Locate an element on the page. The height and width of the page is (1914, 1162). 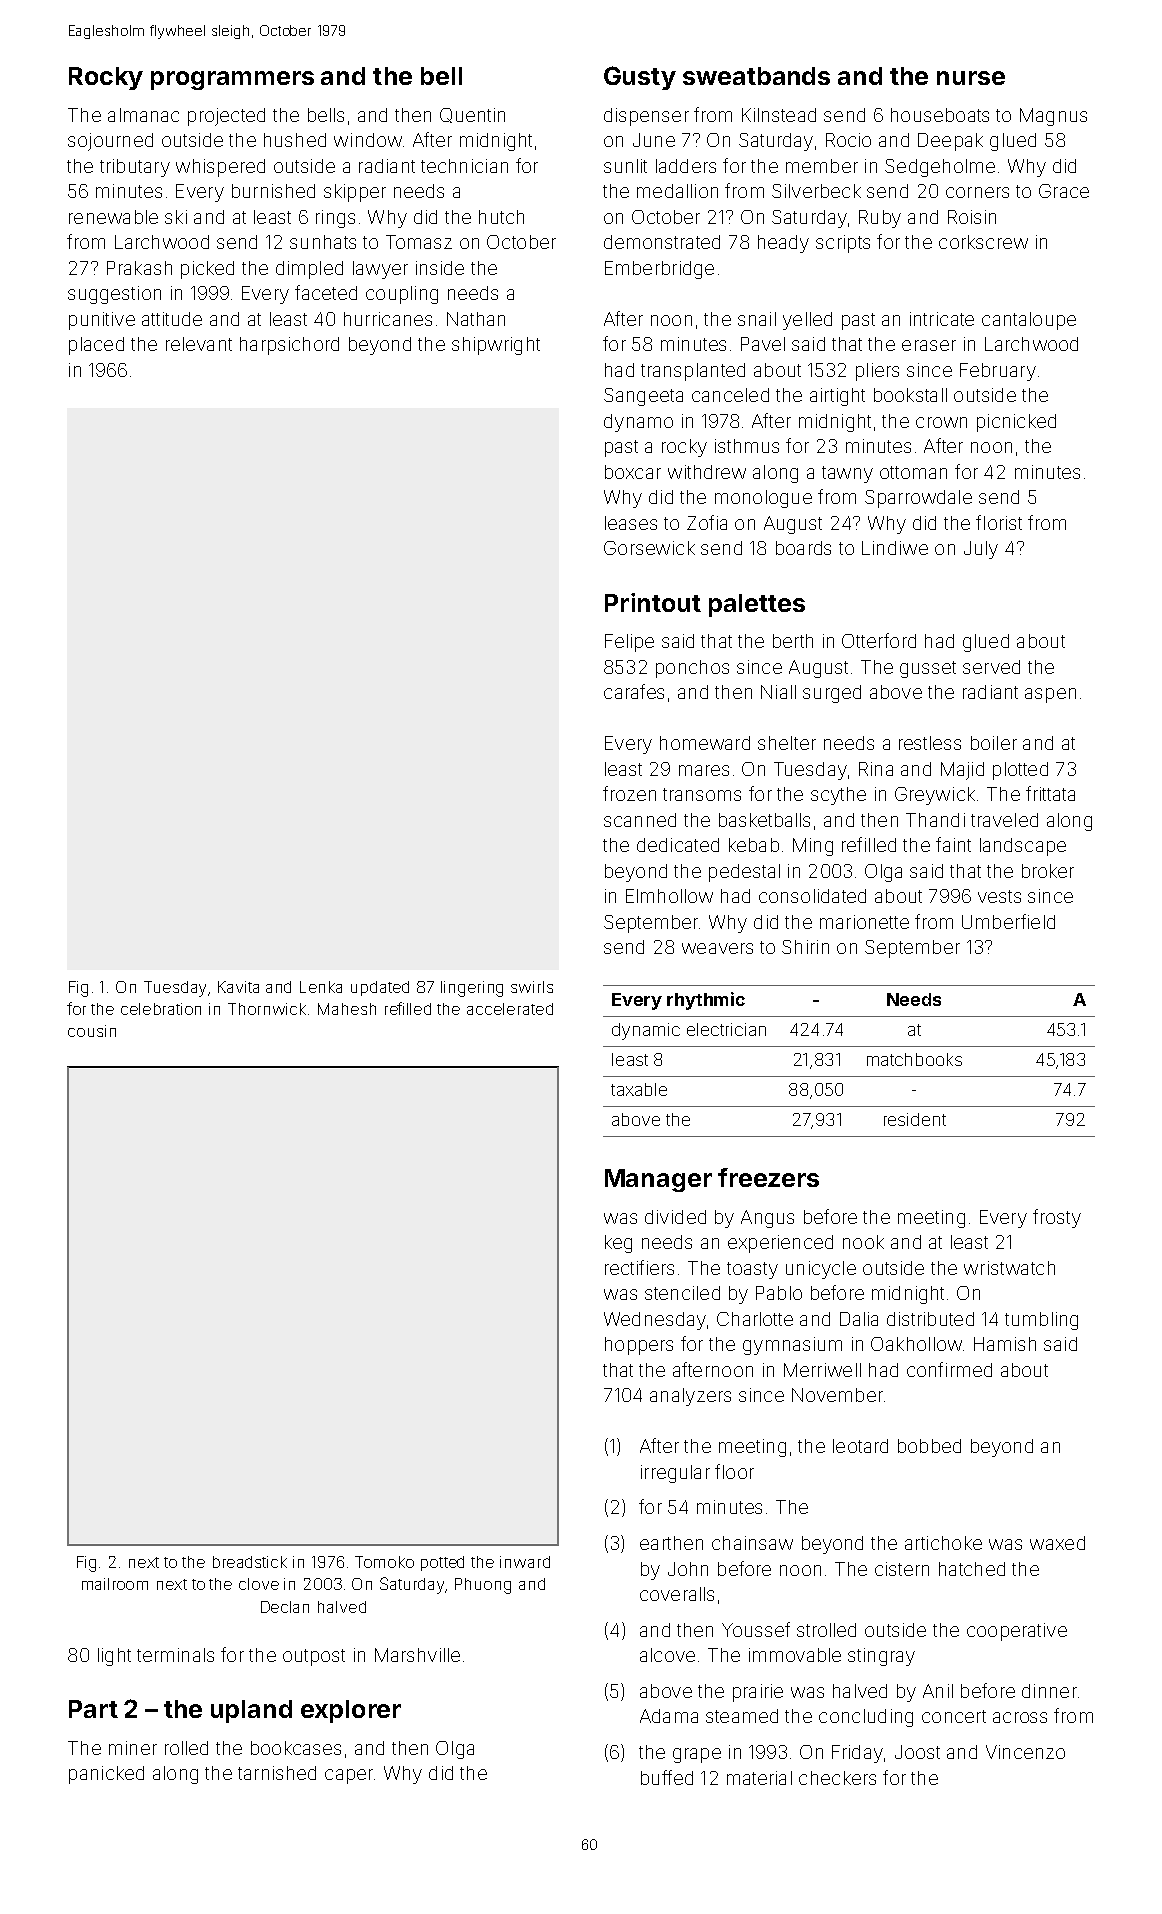
projected is located at coordinates (226, 117).
